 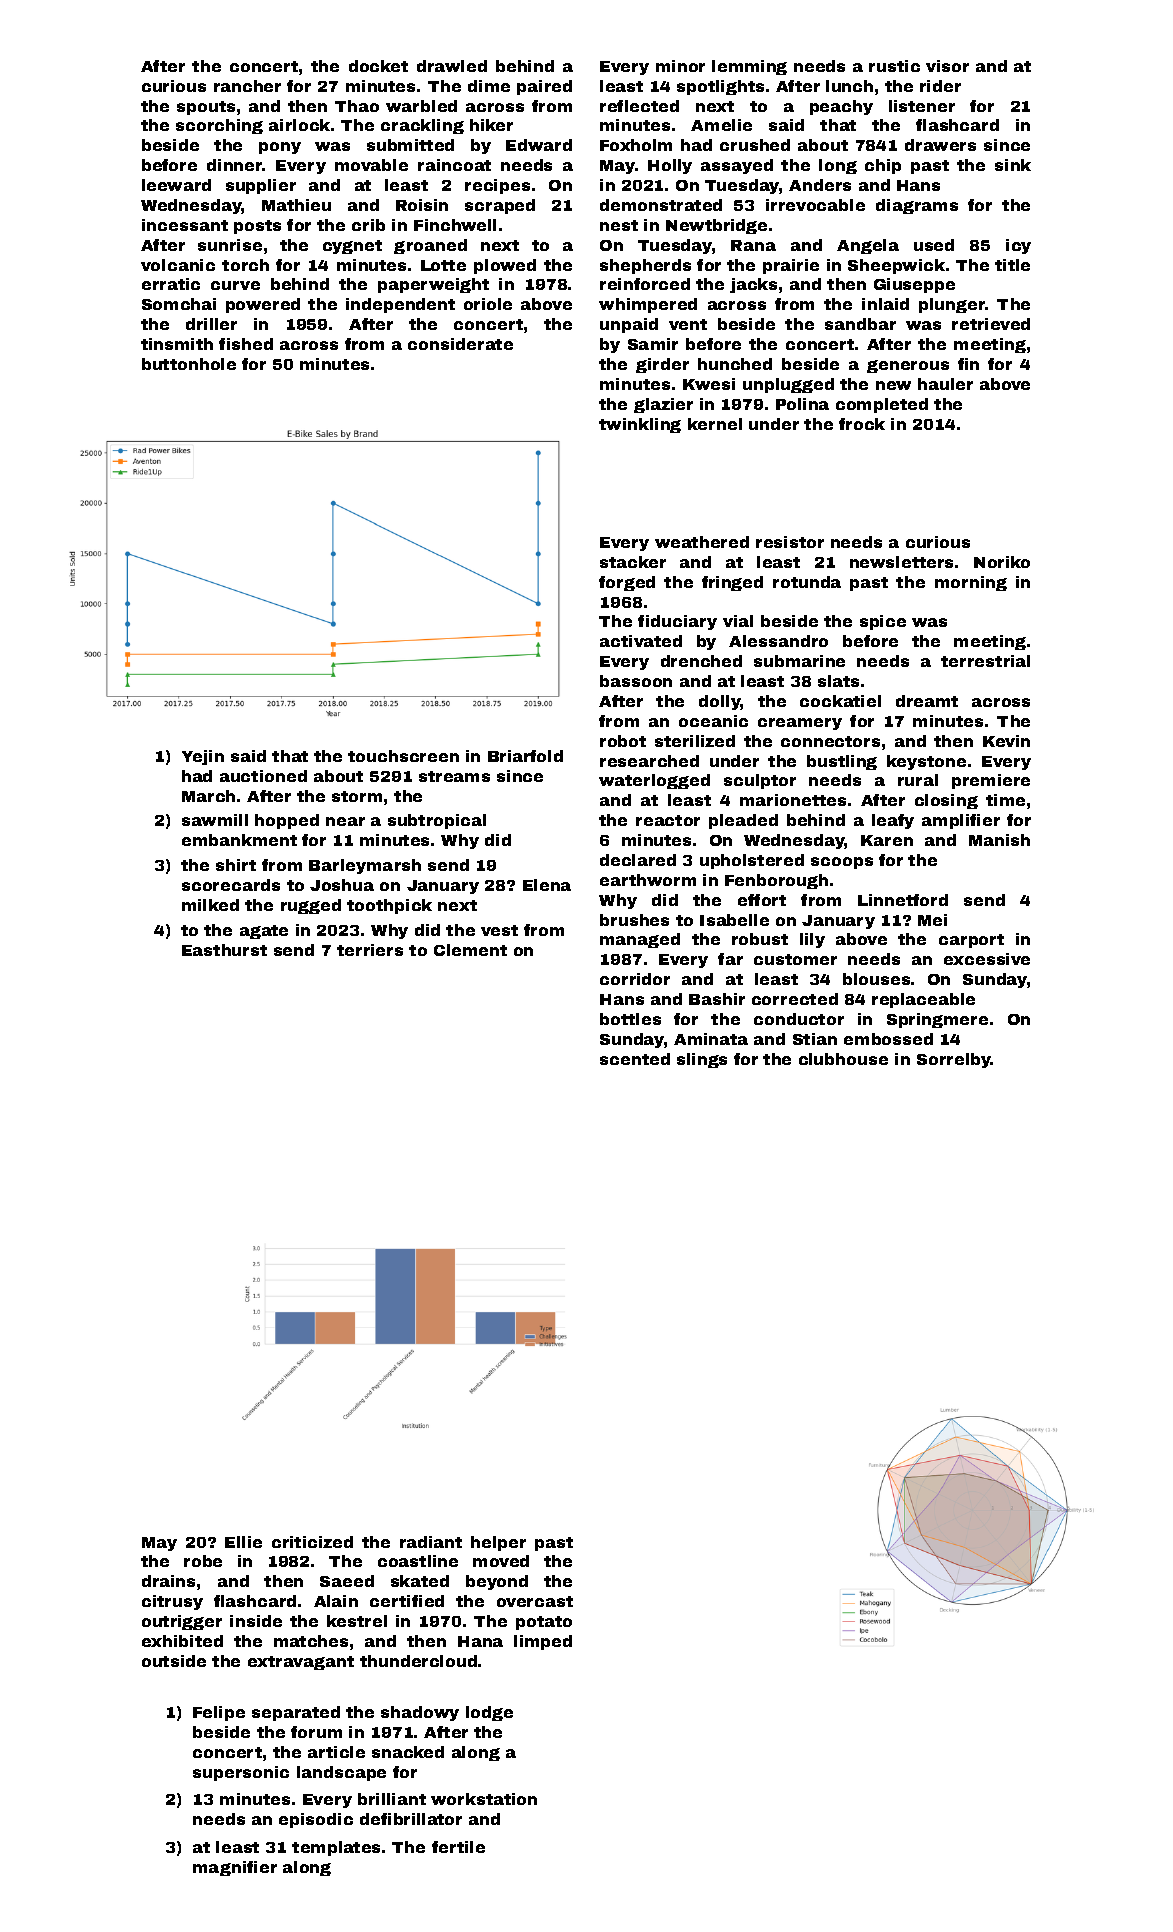 I want to click on workstation, so click(x=484, y=1799).
